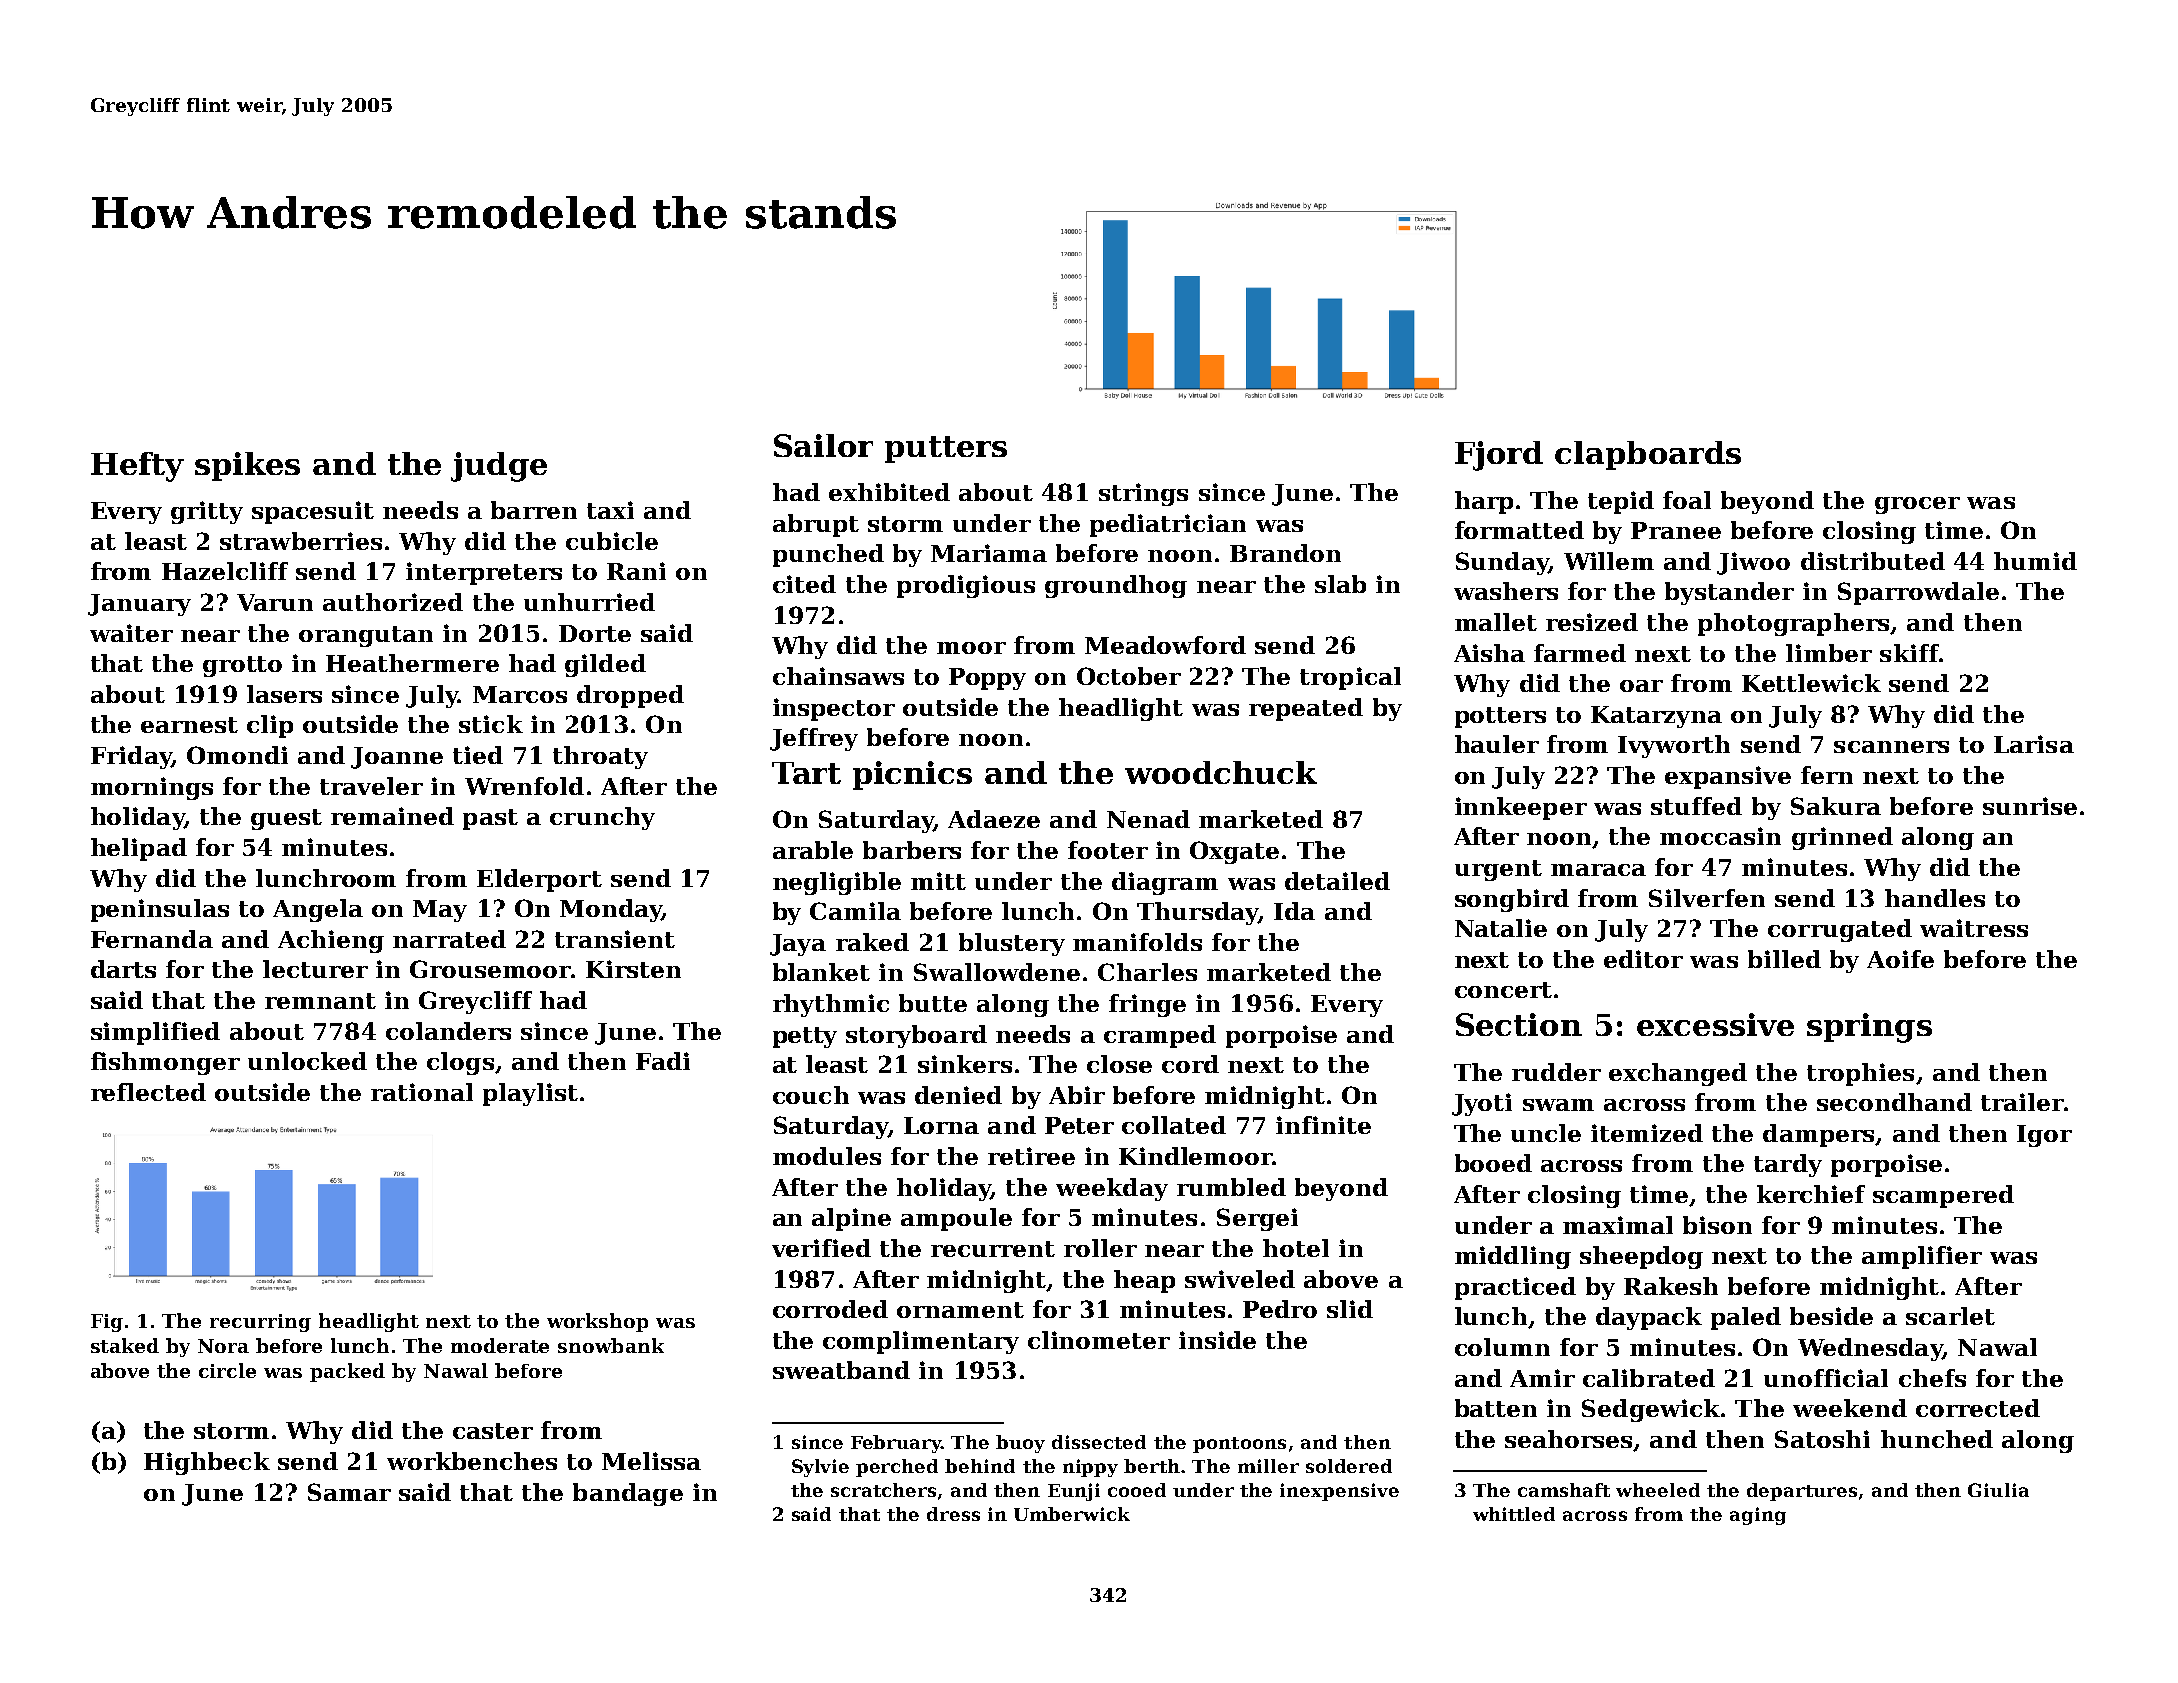 This page has width=2178, height=1683. Describe the element at coordinates (225, 571) in the page. I see `Hazelcliff` at that location.
